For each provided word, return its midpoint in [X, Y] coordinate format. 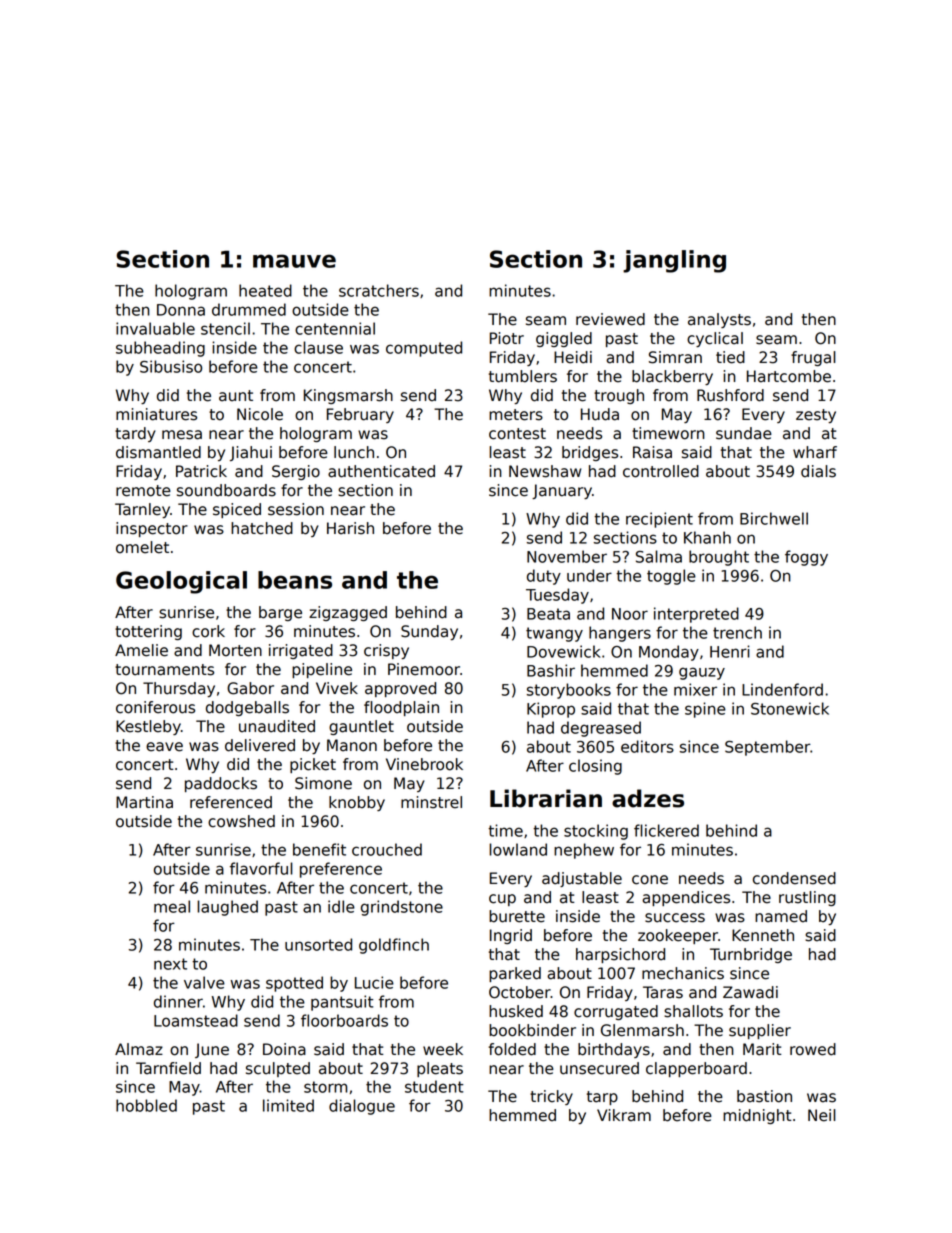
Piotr [507, 338]
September [767, 748]
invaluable [155, 328]
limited [288, 1105]
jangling [674, 261]
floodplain [401, 708]
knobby [357, 803]
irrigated [301, 651]
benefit [319, 849]
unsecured [599, 1068]
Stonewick [790, 708]
